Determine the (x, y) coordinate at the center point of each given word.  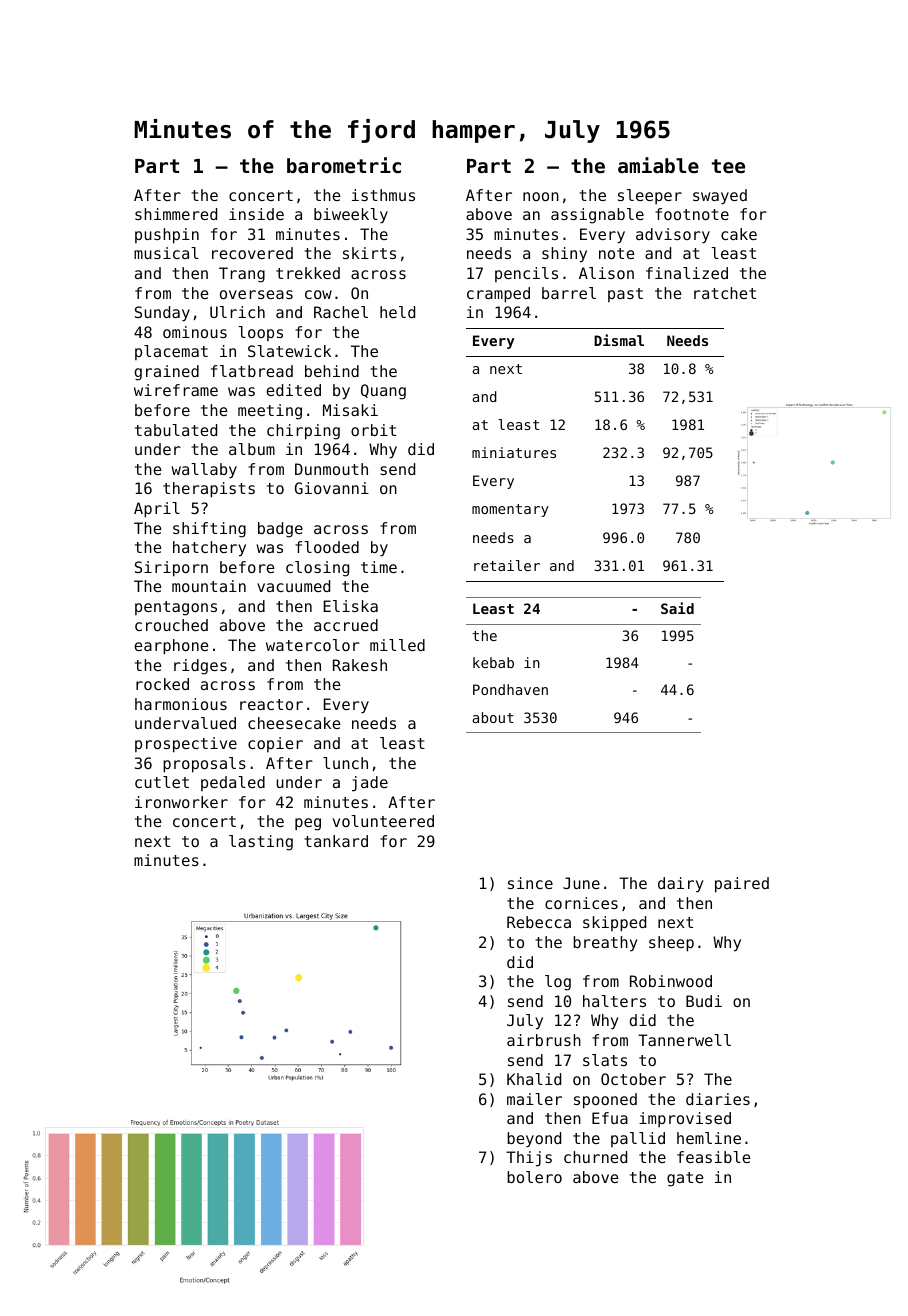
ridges (200, 667)
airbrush (544, 1040)
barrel (569, 293)
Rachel (341, 312)
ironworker (181, 802)
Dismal (619, 340)
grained (166, 373)
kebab (493, 662)
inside (256, 214)
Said (677, 608)
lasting (261, 843)
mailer (534, 1099)
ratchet (725, 293)
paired (742, 885)
